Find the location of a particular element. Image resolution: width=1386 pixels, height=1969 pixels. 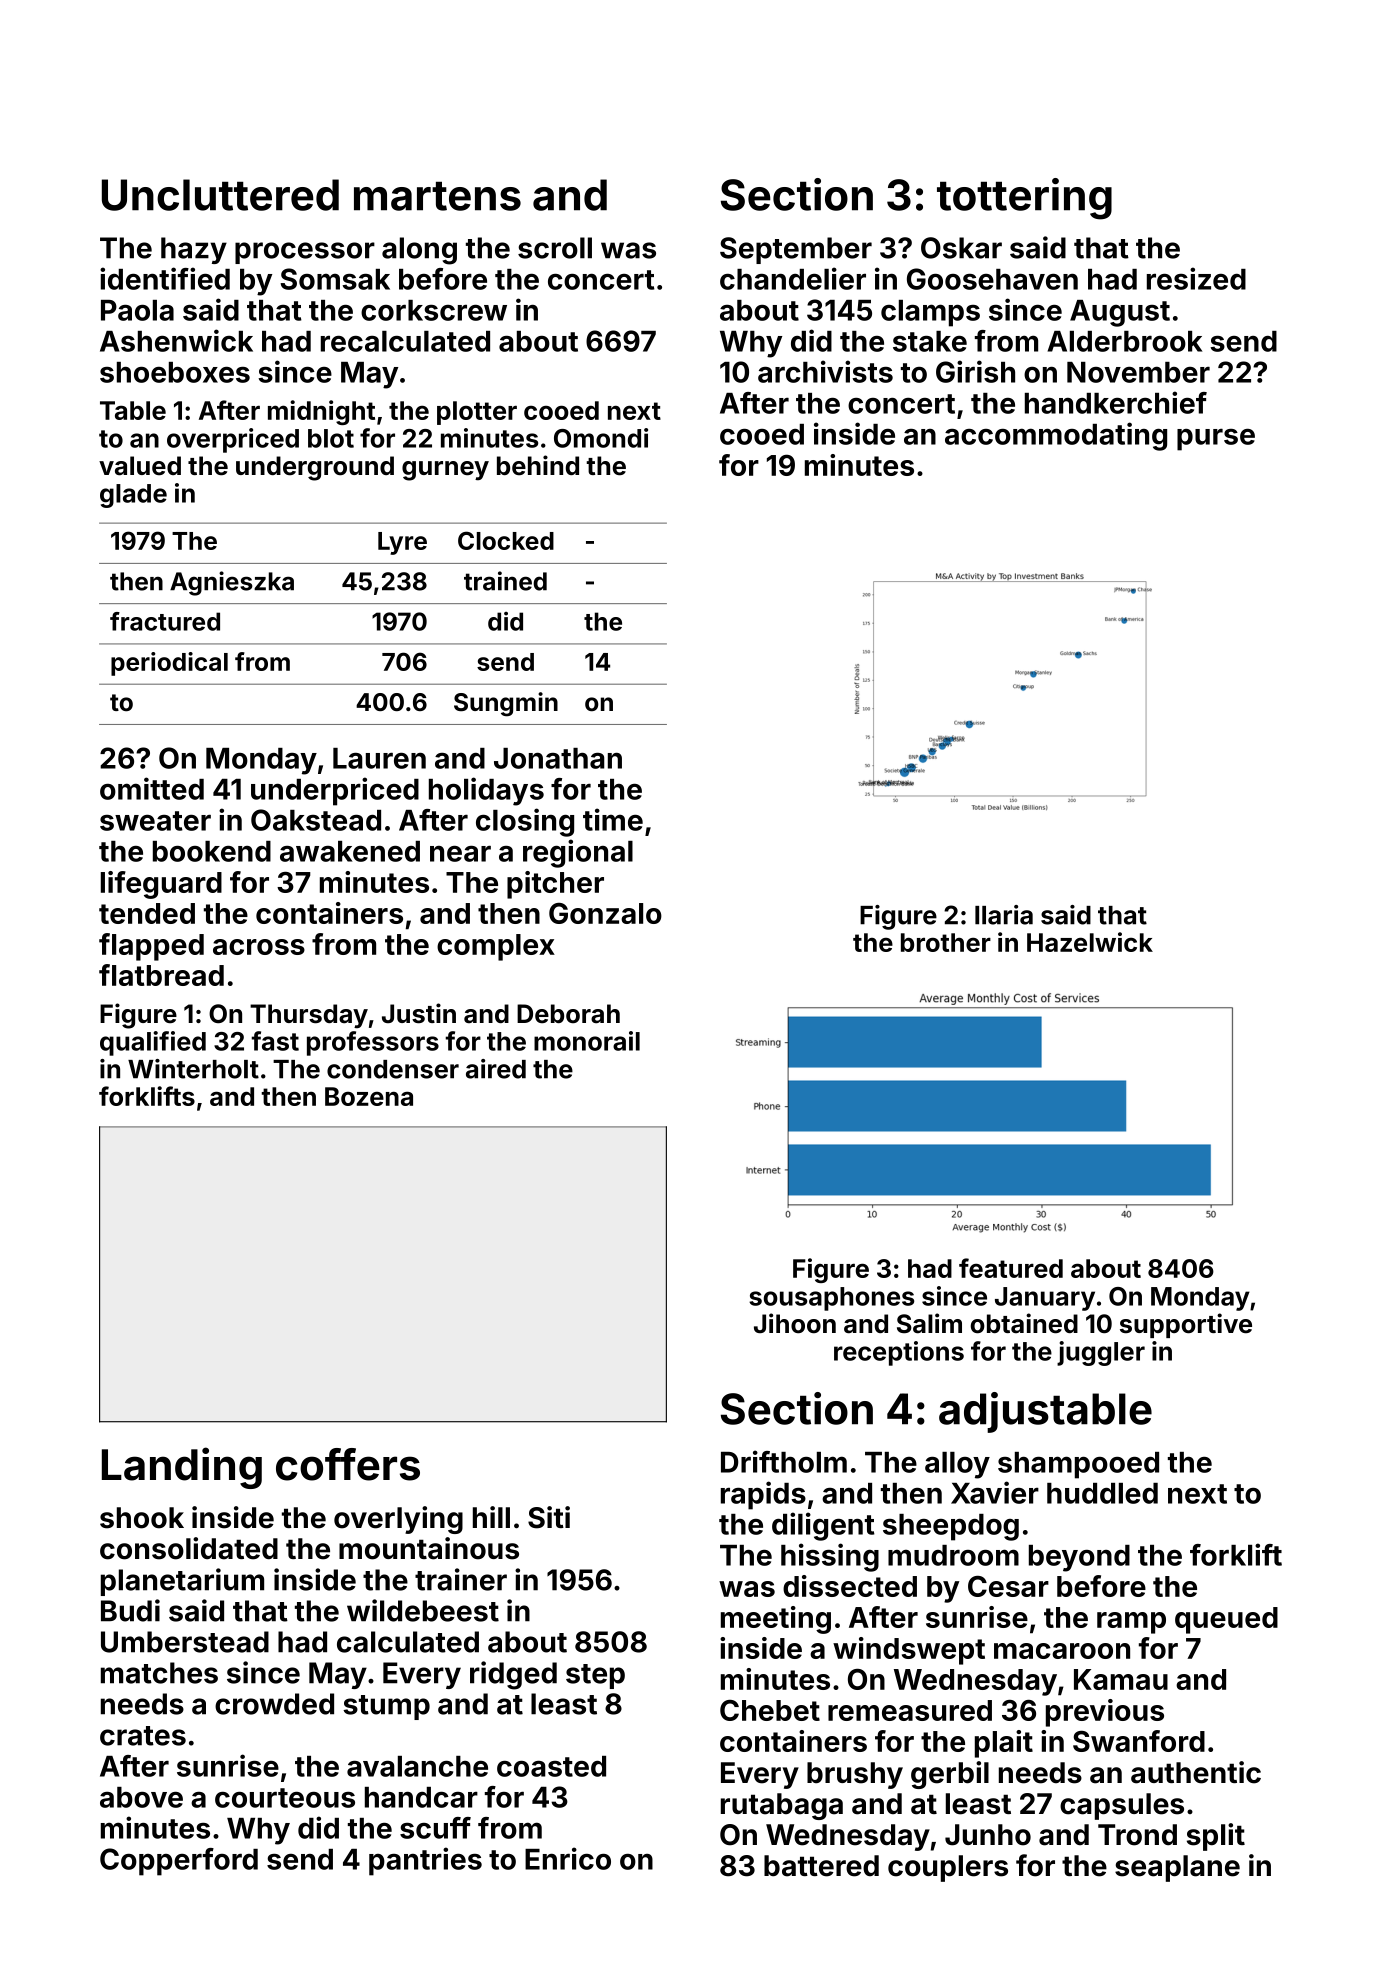

gurney is located at coordinates (445, 471).
